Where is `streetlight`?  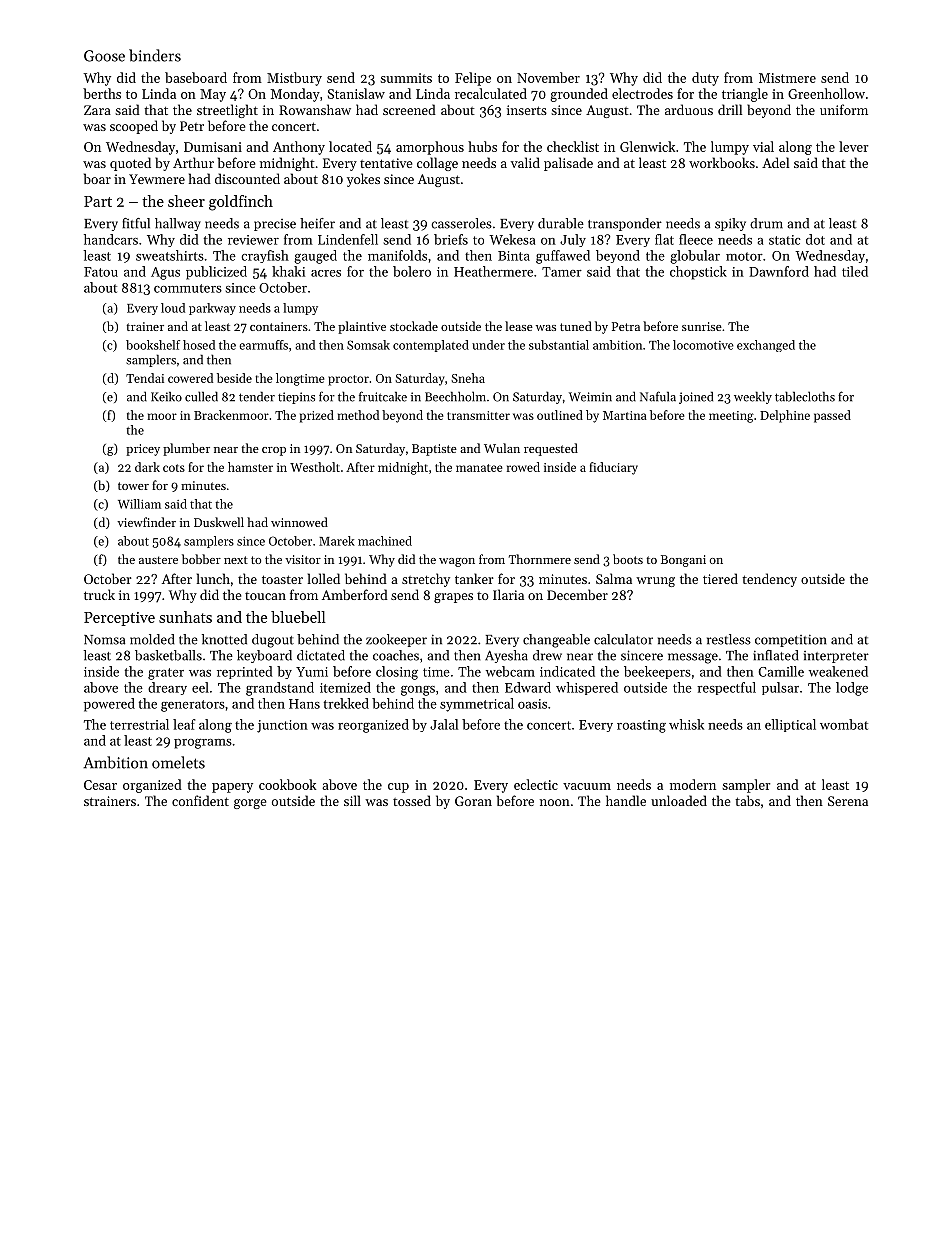
streetlight is located at coordinates (227, 111).
